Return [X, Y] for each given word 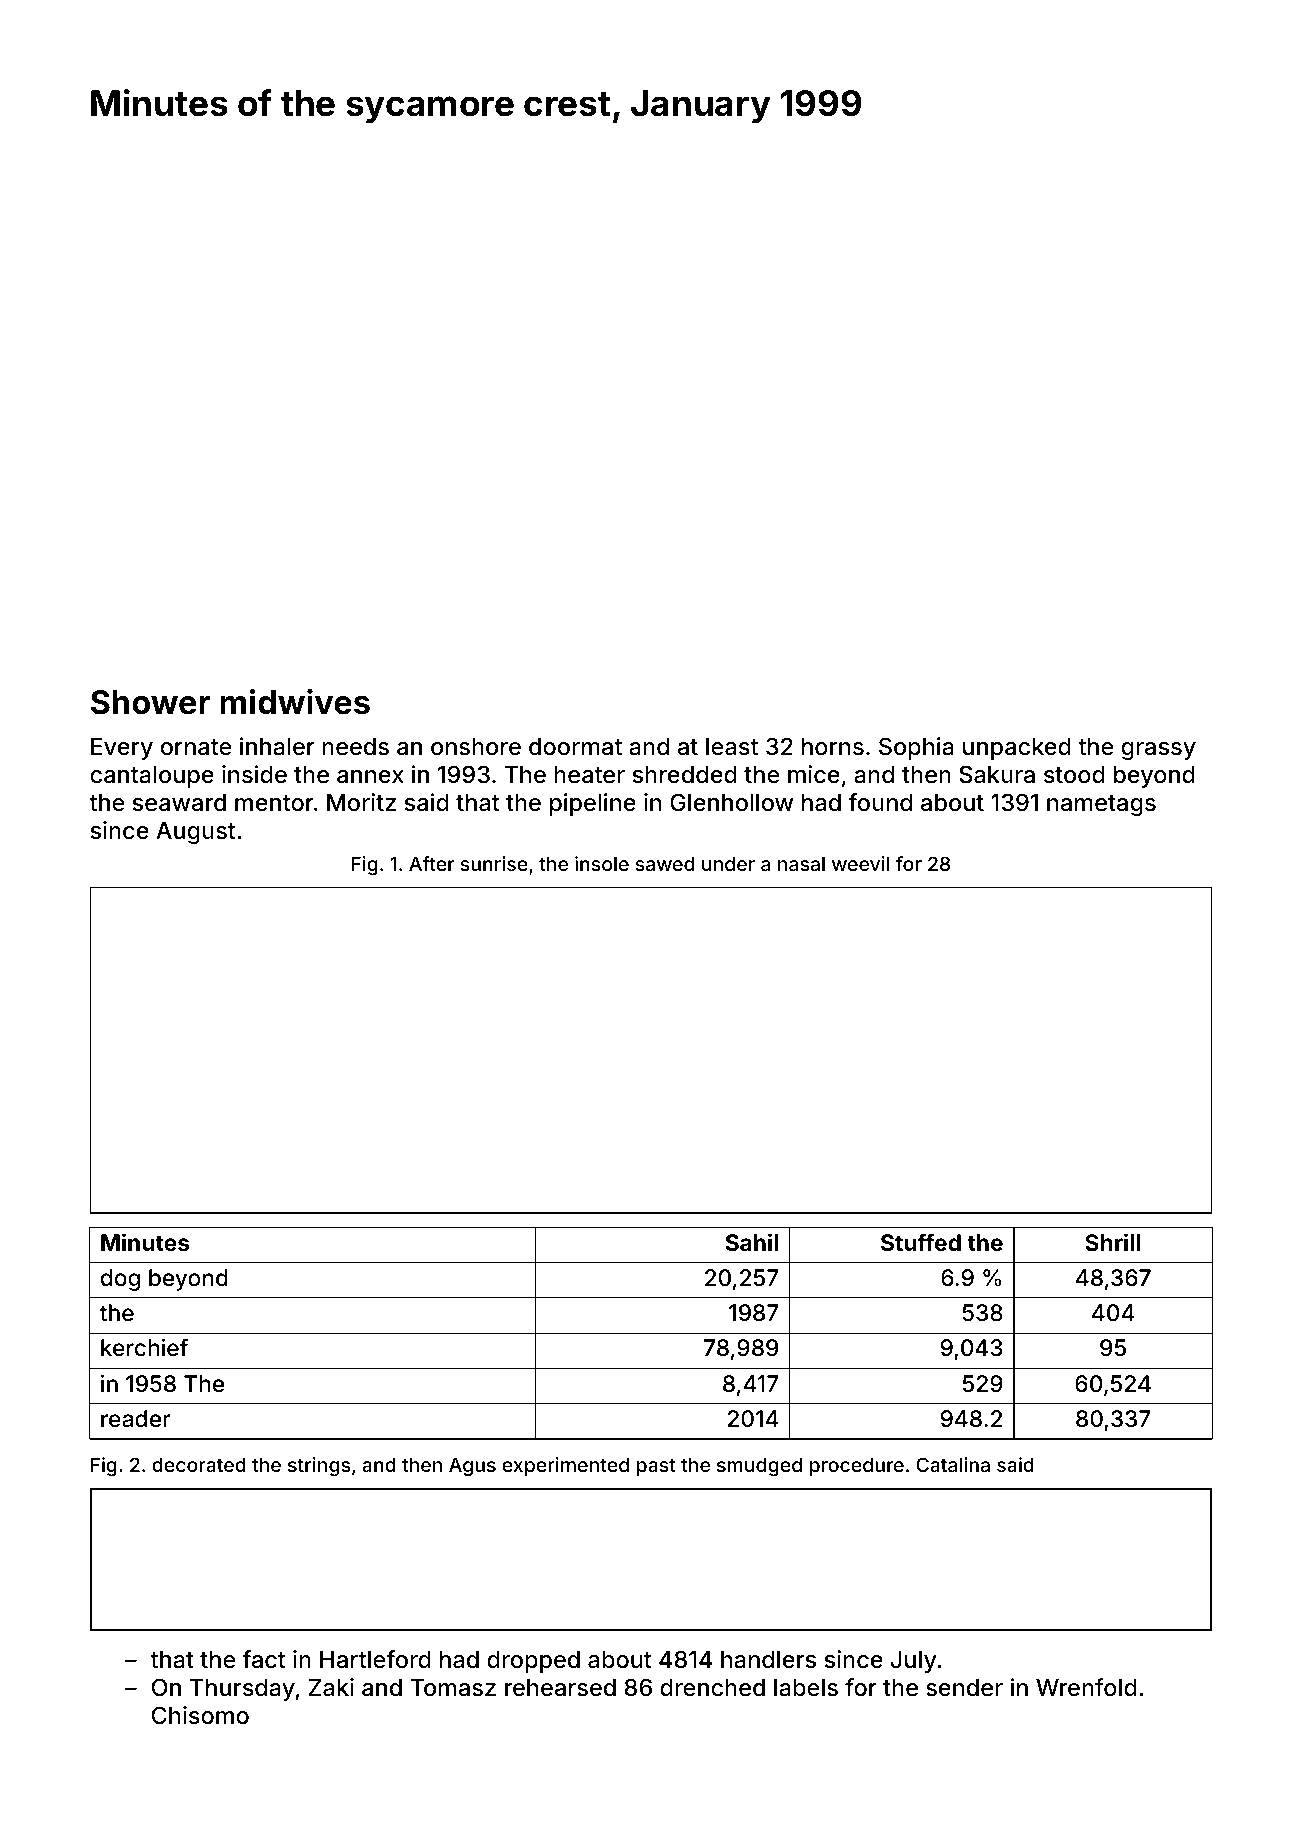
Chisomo [200, 1715]
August [195, 833]
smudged [759, 1467]
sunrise [494, 863]
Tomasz [453, 1688]
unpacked [1017, 749]
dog [120, 1280]
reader [136, 1419]
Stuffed [921, 1242]
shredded [685, 775]
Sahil [752, 1242]
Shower [150, 702]
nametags [1101, 805]
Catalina [953, 1464]
